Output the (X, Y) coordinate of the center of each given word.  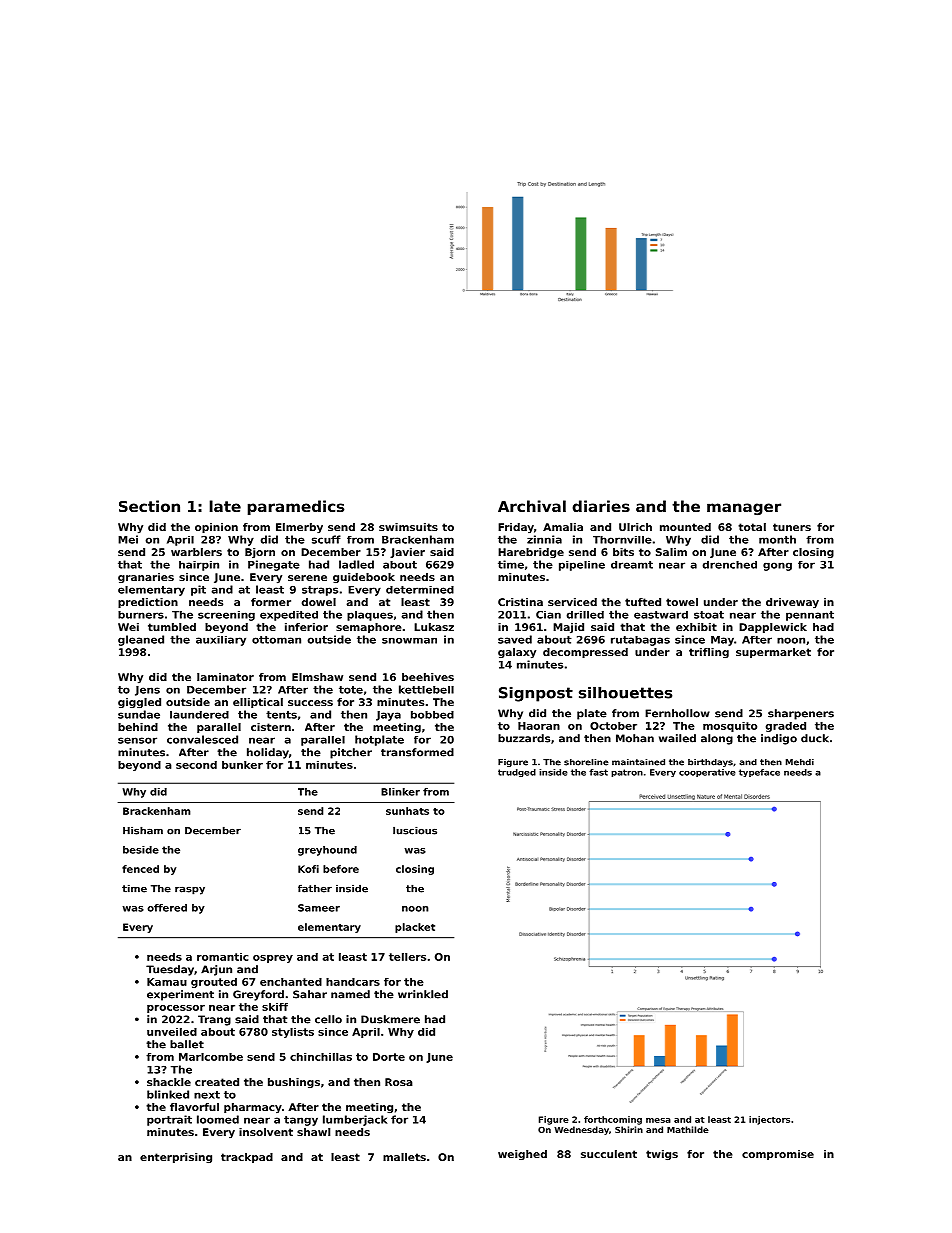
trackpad (247, 1158)
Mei (128, 539)
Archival (532, 506)
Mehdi (800, 762)
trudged (517, 773)
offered (167, 908)
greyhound (327, 851)
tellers (407, 957)
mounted (685, 527)
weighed (522, 1155)
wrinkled (423, 994)
